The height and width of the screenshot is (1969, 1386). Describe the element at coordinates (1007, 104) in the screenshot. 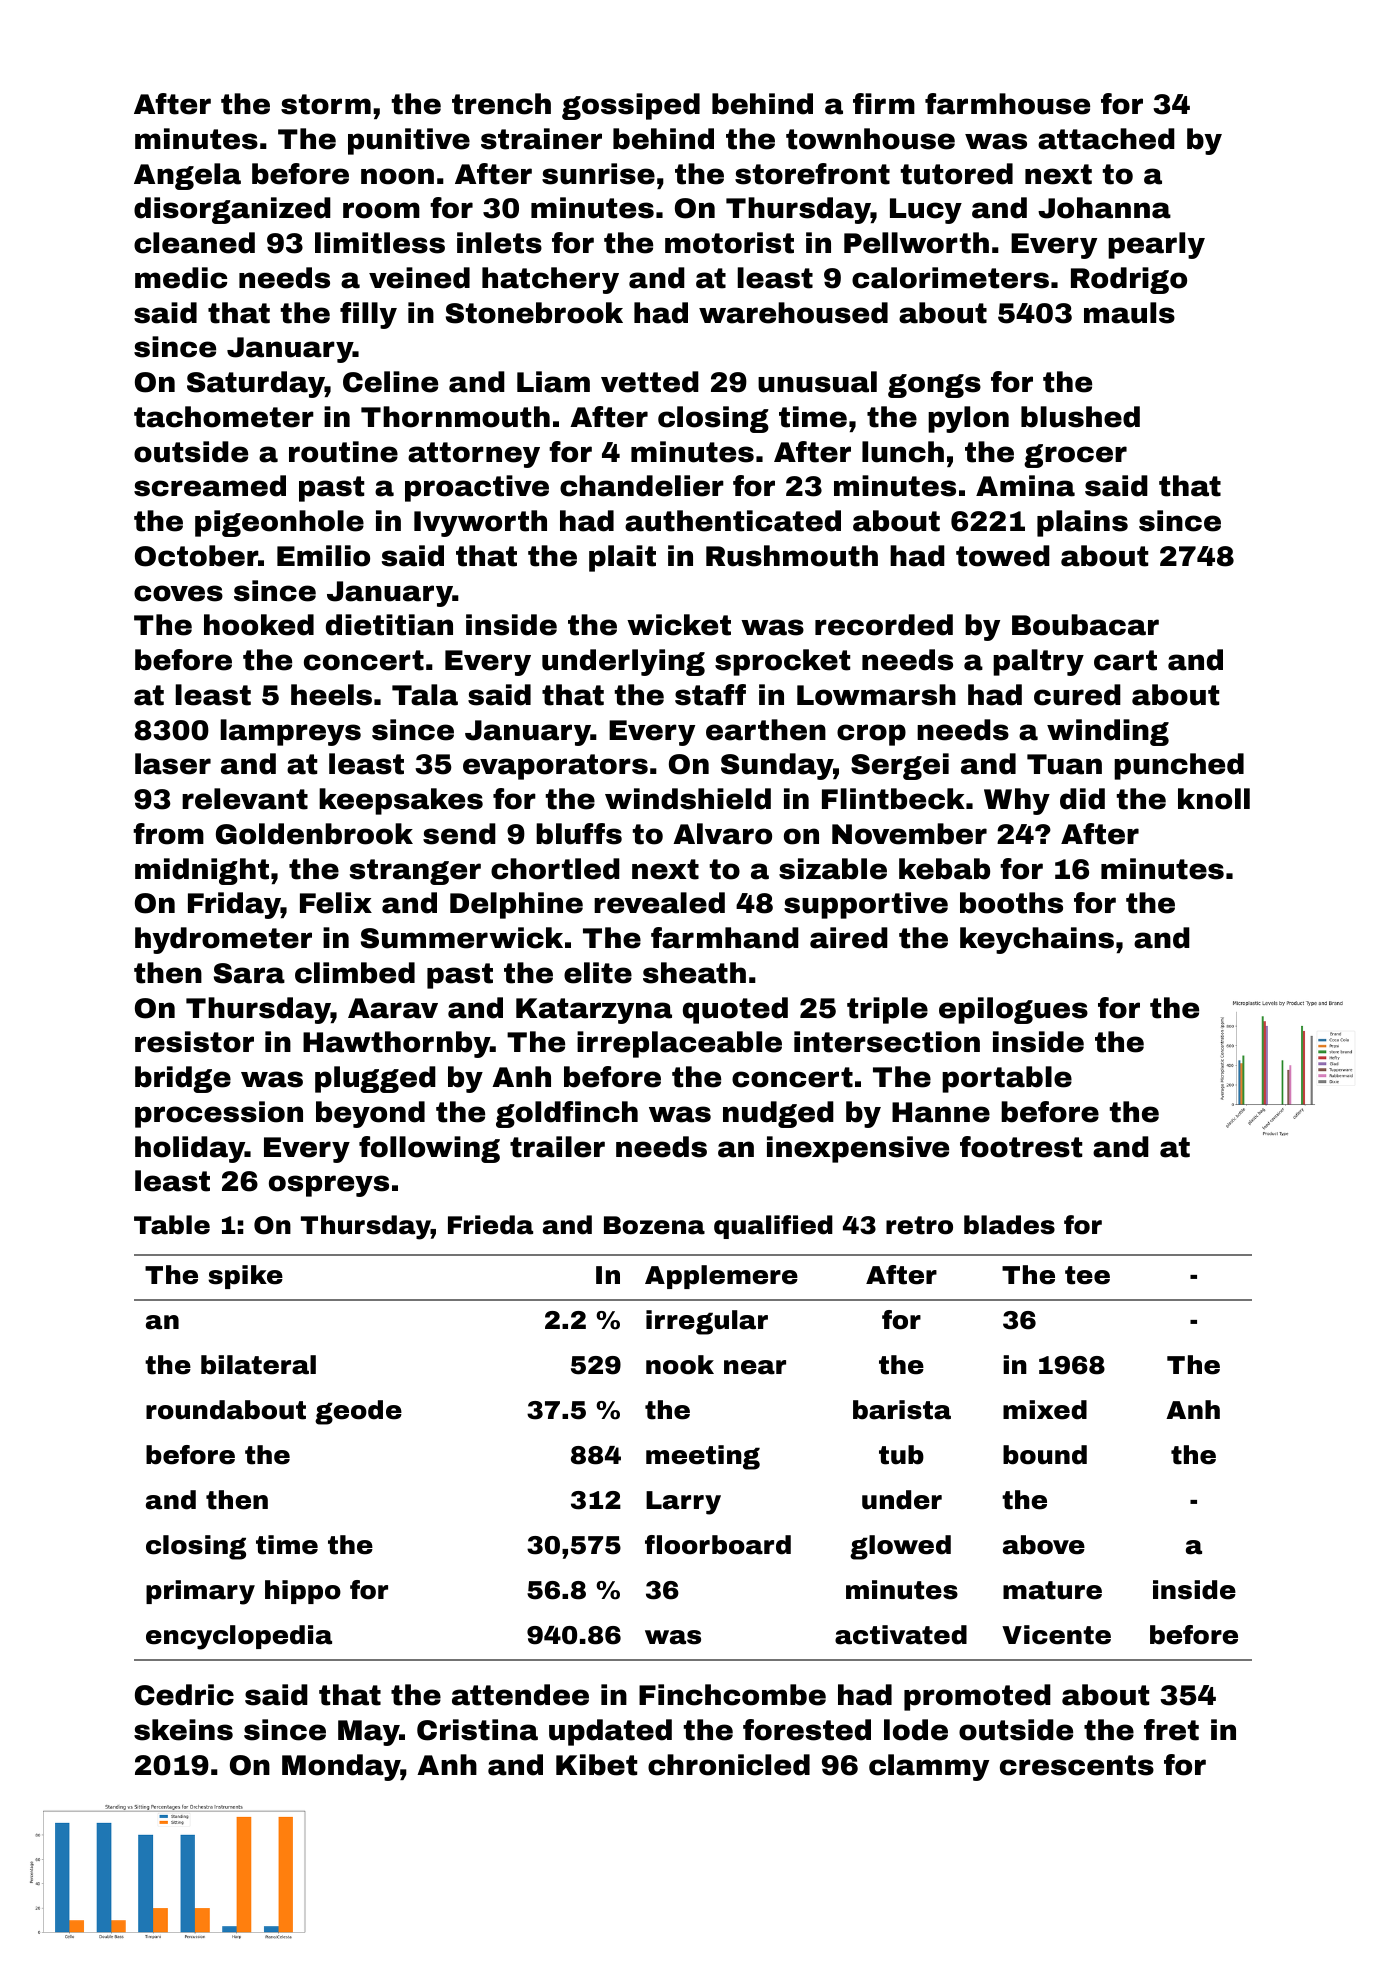

I see `farmhouse` at that location.
